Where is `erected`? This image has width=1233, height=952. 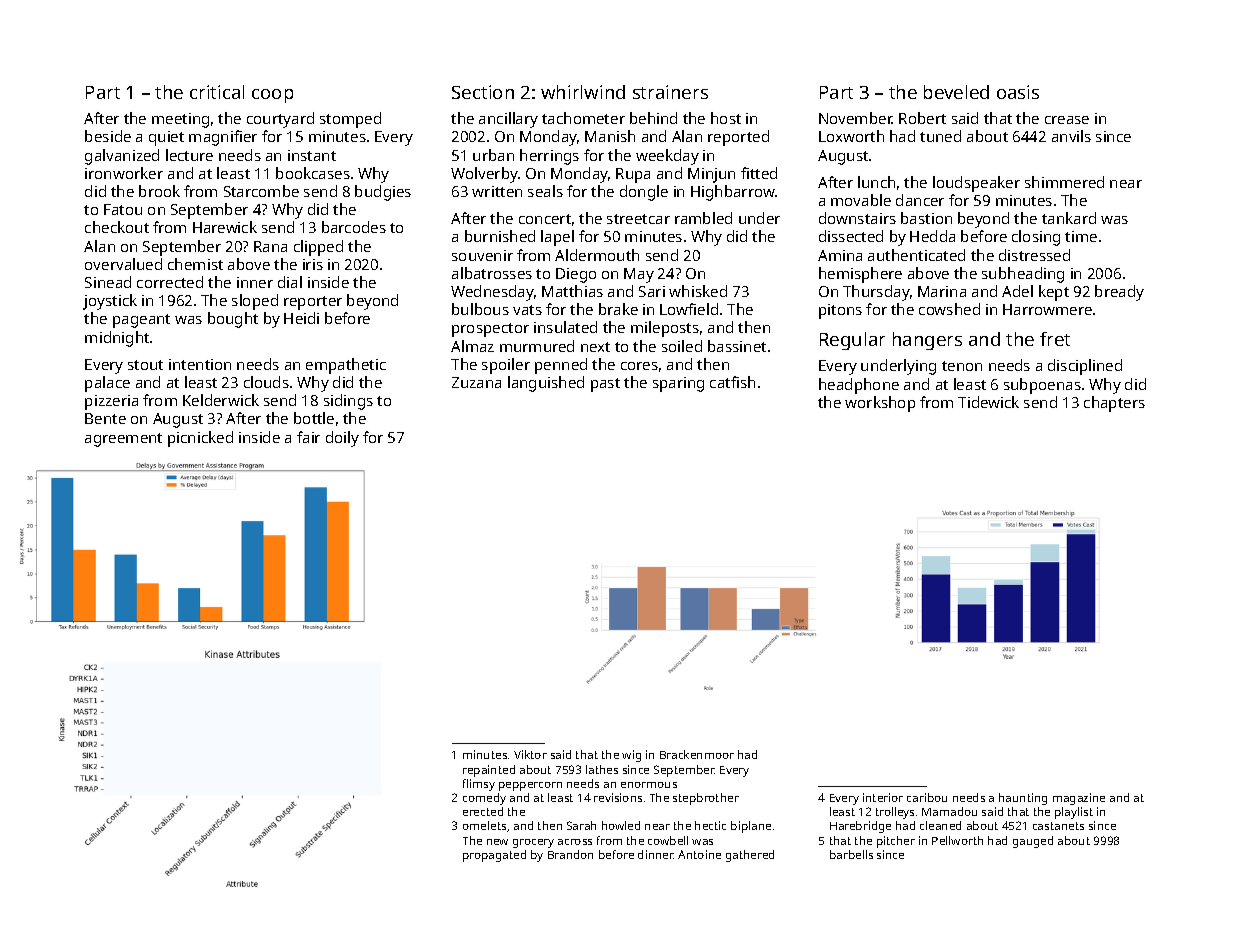 erected is located at coordinates (483, 811).
